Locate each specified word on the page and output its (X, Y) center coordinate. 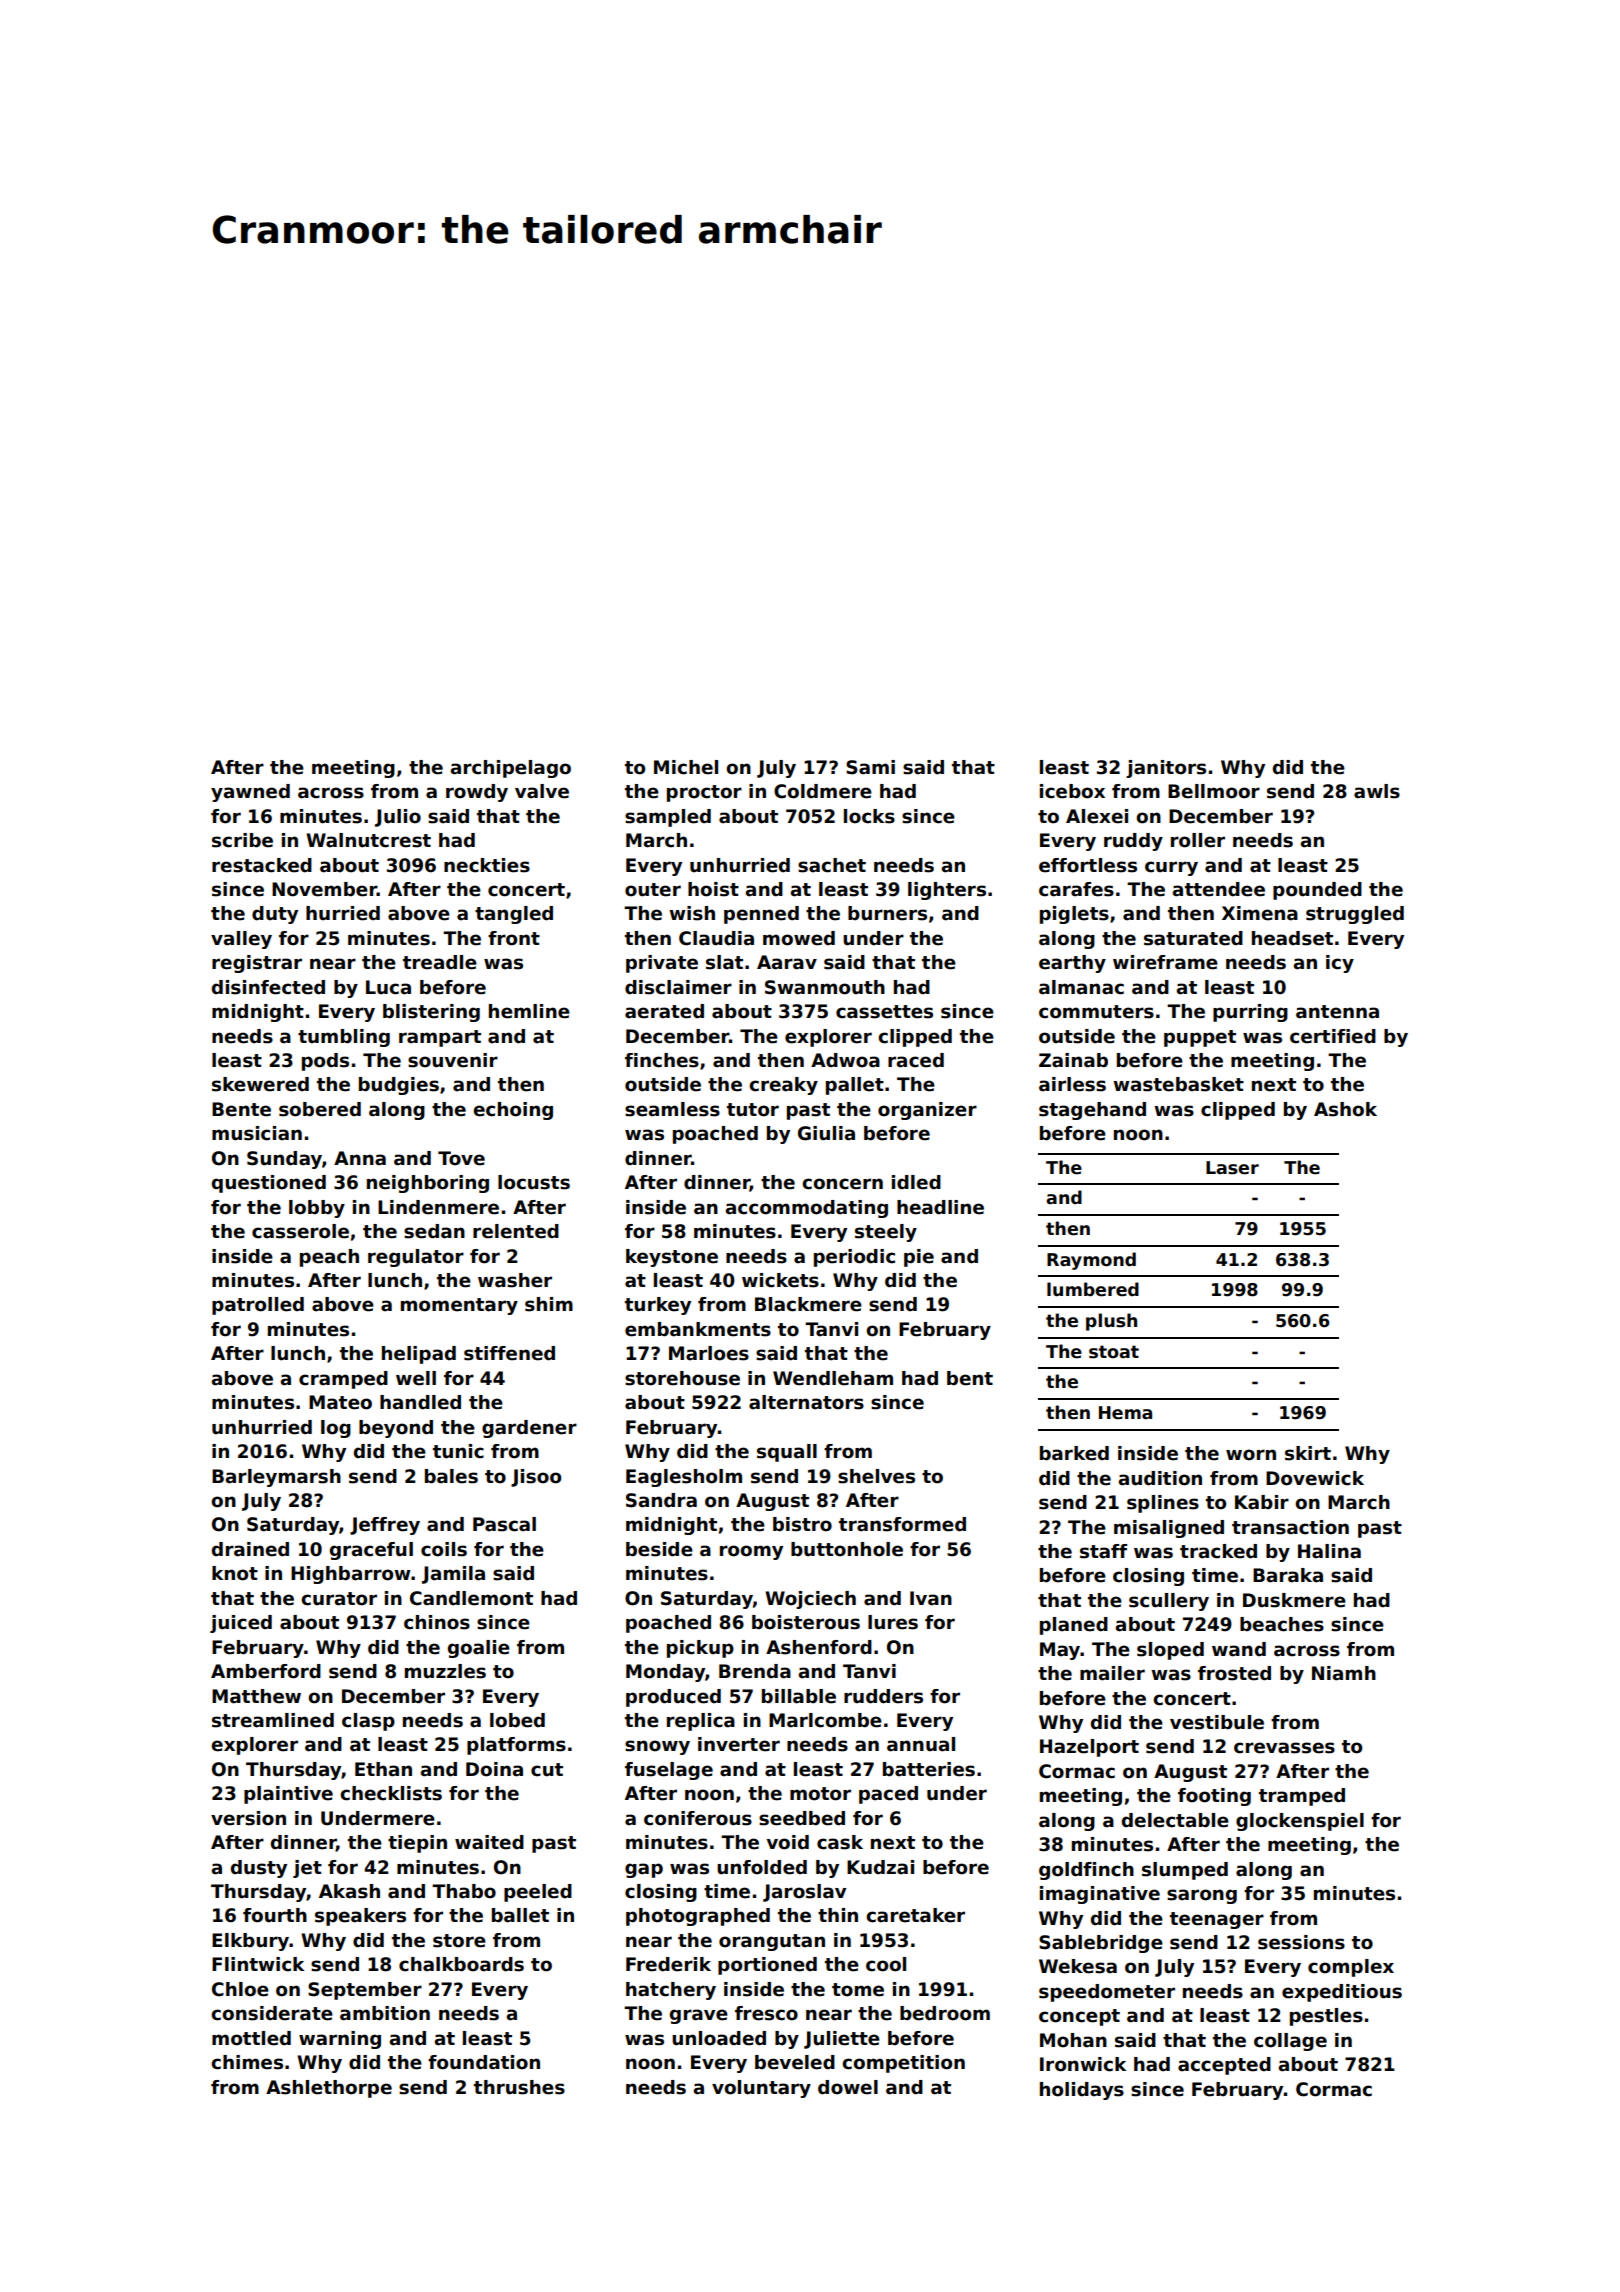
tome (858, 1990)
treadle (440, 962)
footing (1214, 1797)
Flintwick (258, 1964)
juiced (241, 1624)
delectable (1175, 1820)
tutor (753, 1110)
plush (1111, 1322)
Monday (665, 1673)
